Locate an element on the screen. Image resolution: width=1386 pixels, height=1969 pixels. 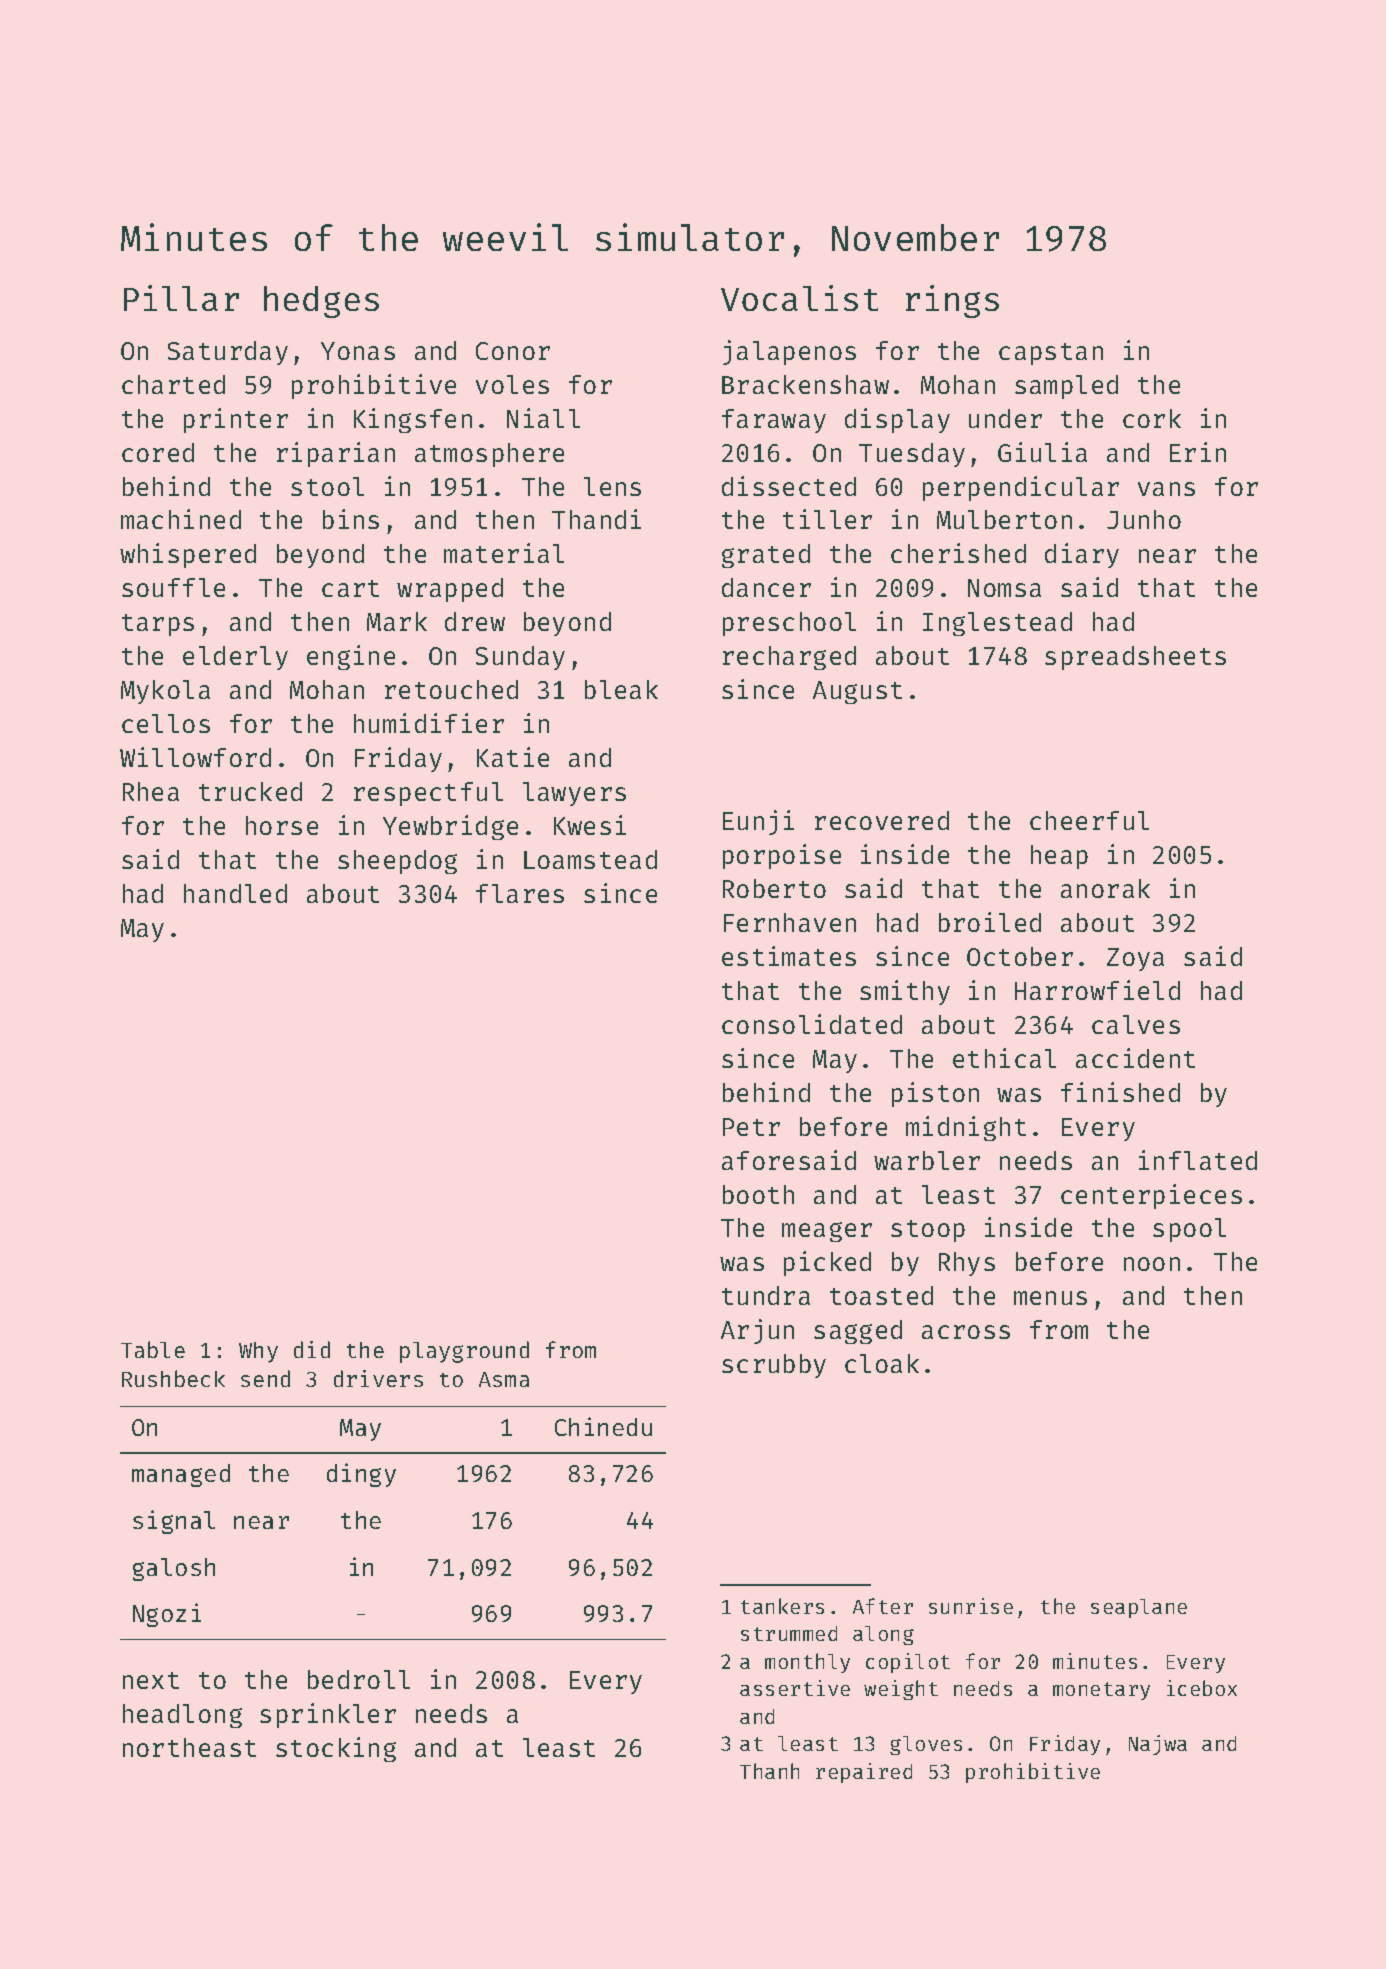
tundra is located at coordinates (766, 1295).
